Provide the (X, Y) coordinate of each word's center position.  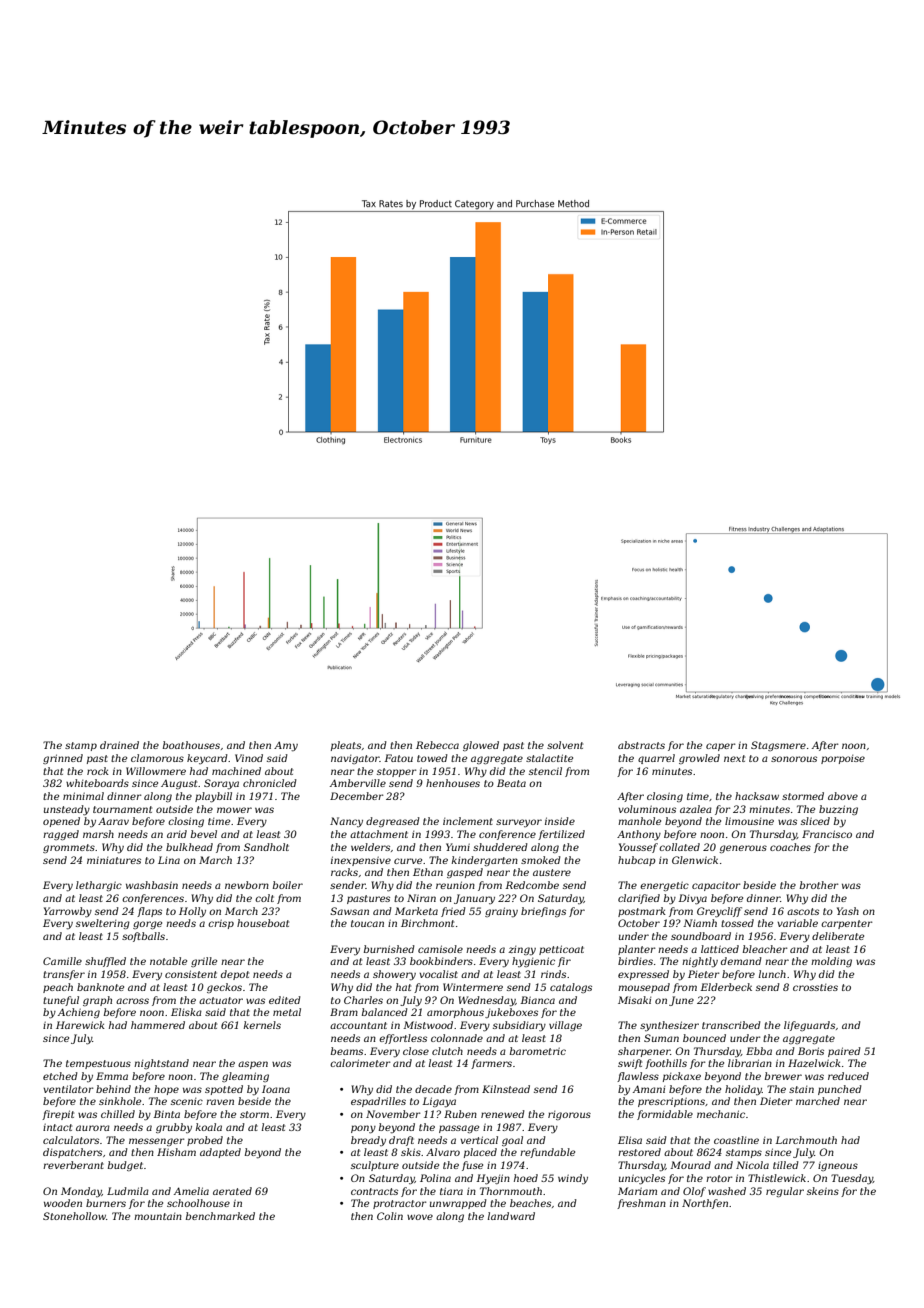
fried (453, 912)
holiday (743, 1090)
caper (721, 747)
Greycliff (719, 912)
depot (235, 975)
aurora (93, 1128)
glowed (481, 746)
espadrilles (378, 1102)
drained (119, 745)
